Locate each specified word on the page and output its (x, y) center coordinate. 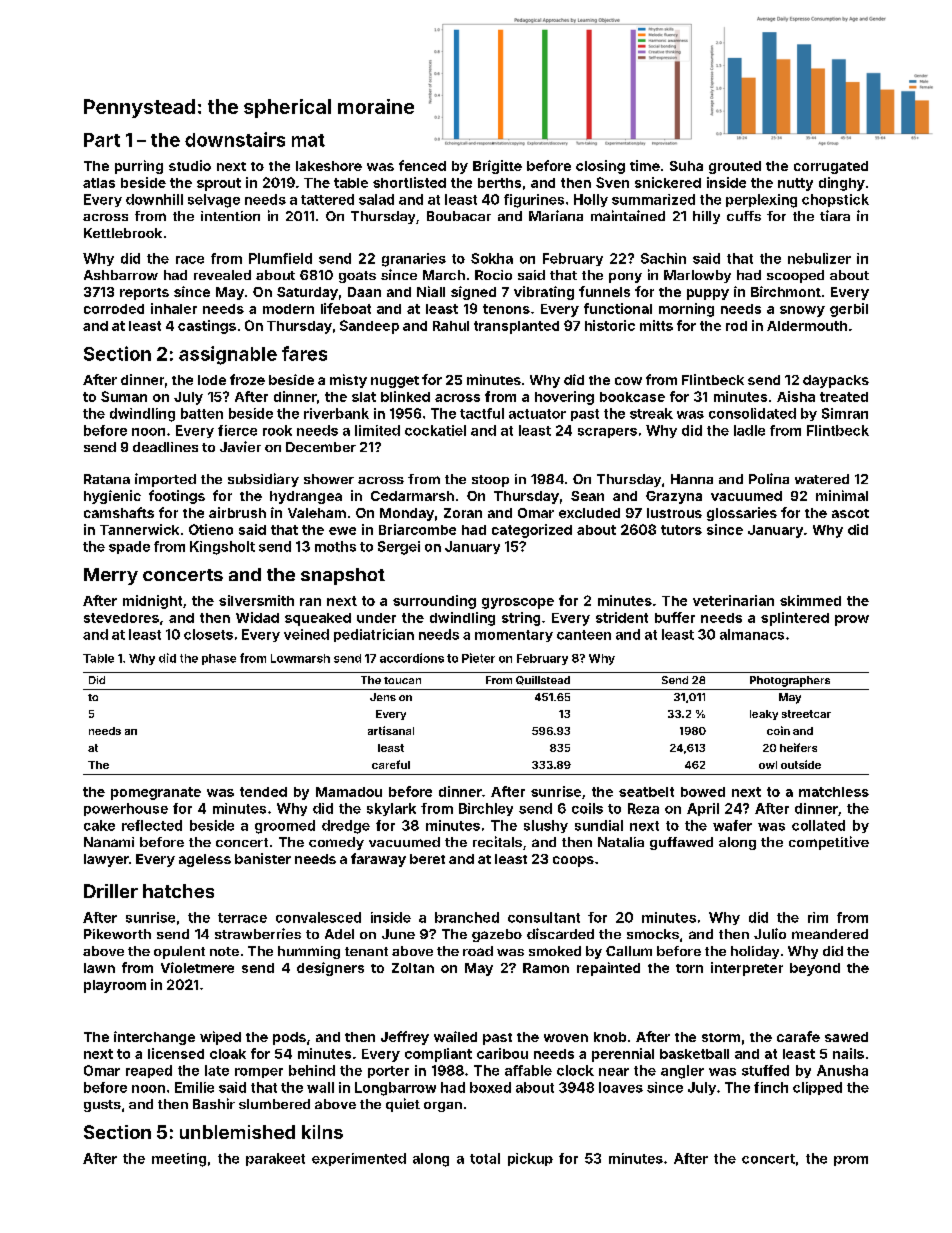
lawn (99, 968)
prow (852, 620)
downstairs (235, 139)
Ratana (107, 479)
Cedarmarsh (412, 496)
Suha (686, 166)
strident (622, 617)
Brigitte (497, 167)
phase (219, 659)
